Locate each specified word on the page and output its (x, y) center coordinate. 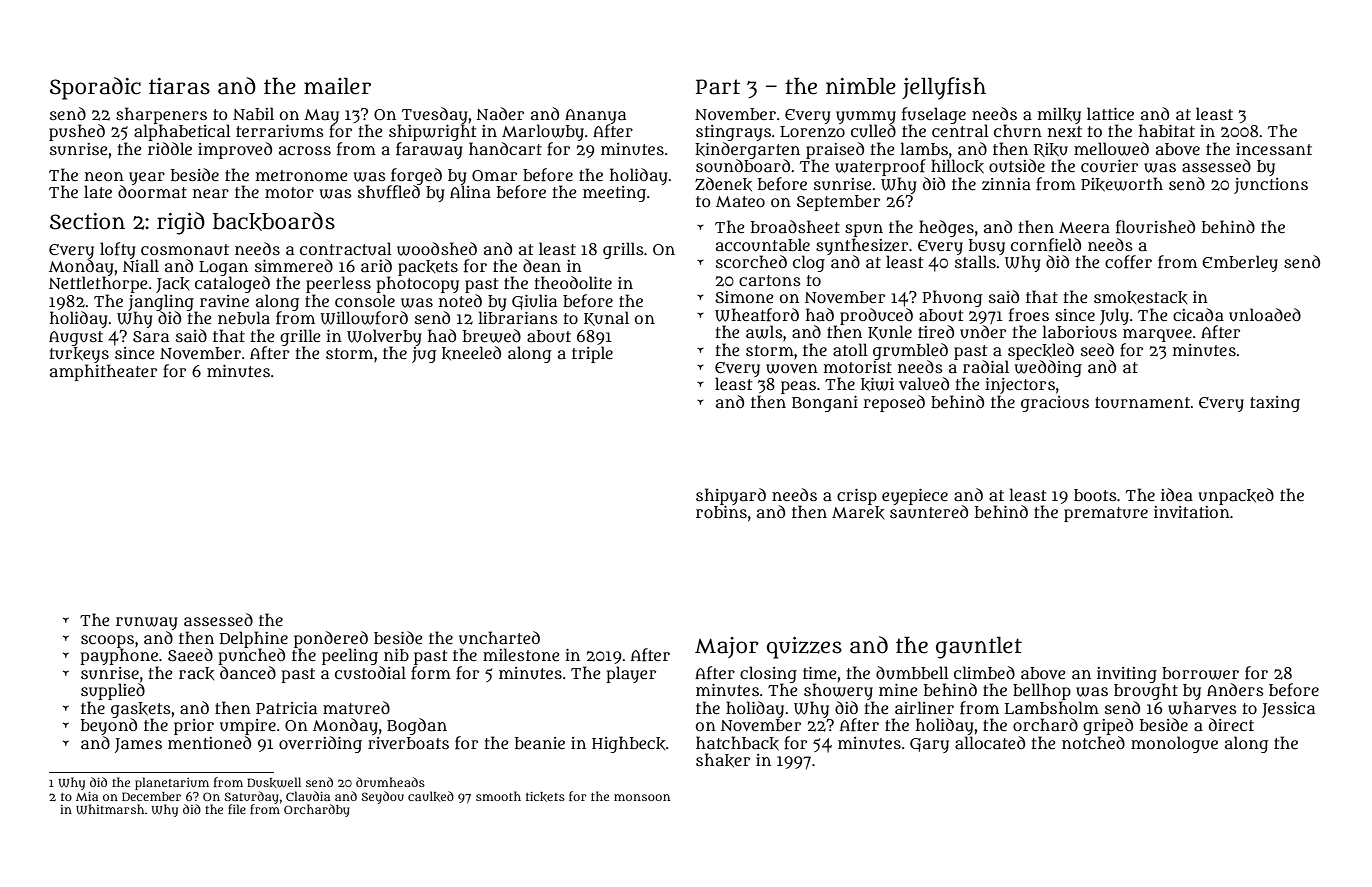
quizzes (804, 648)
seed (1097, 349)
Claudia (308, 796)
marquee (1157, 335)
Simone (744, 297)
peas (798, 387)
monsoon (642, 797)
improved (235, 150)
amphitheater (103, 372)
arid (376, 265)
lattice (1110, 113)
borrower (1200, 673)
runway (147, 623)
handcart (505, 148)
